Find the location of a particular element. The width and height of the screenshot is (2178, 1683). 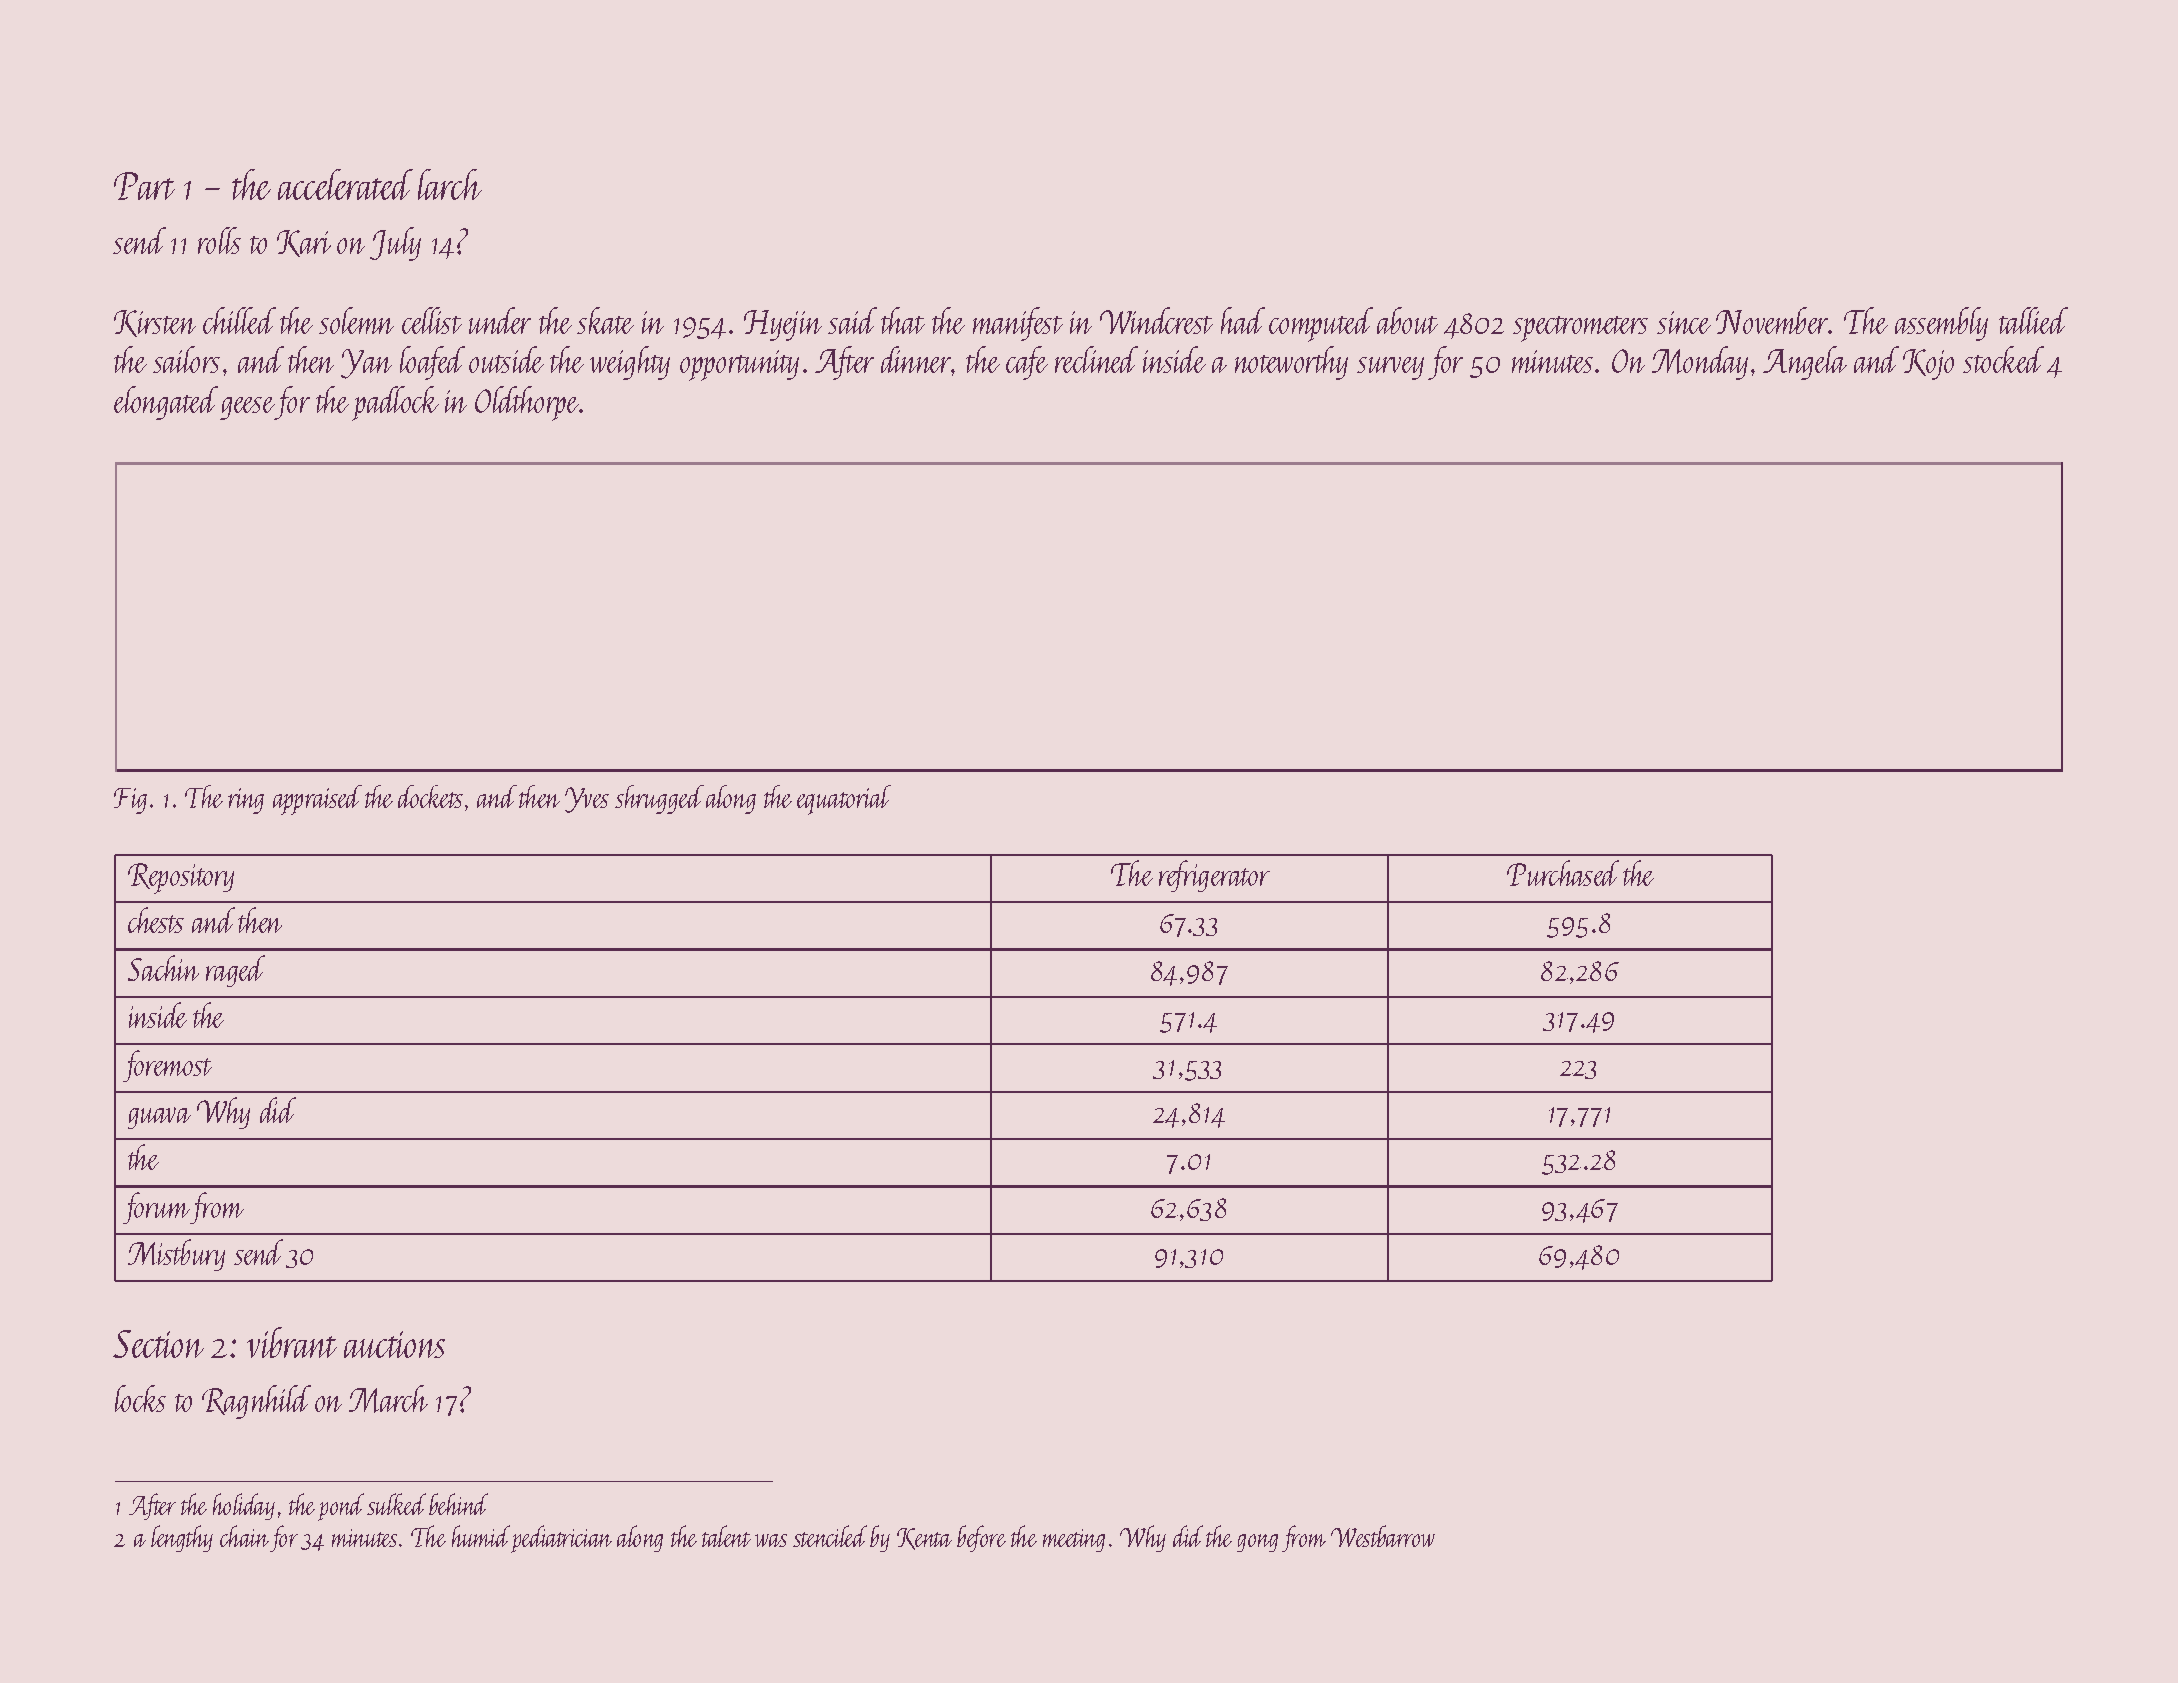

raged is located at coordinates (235, 971).
